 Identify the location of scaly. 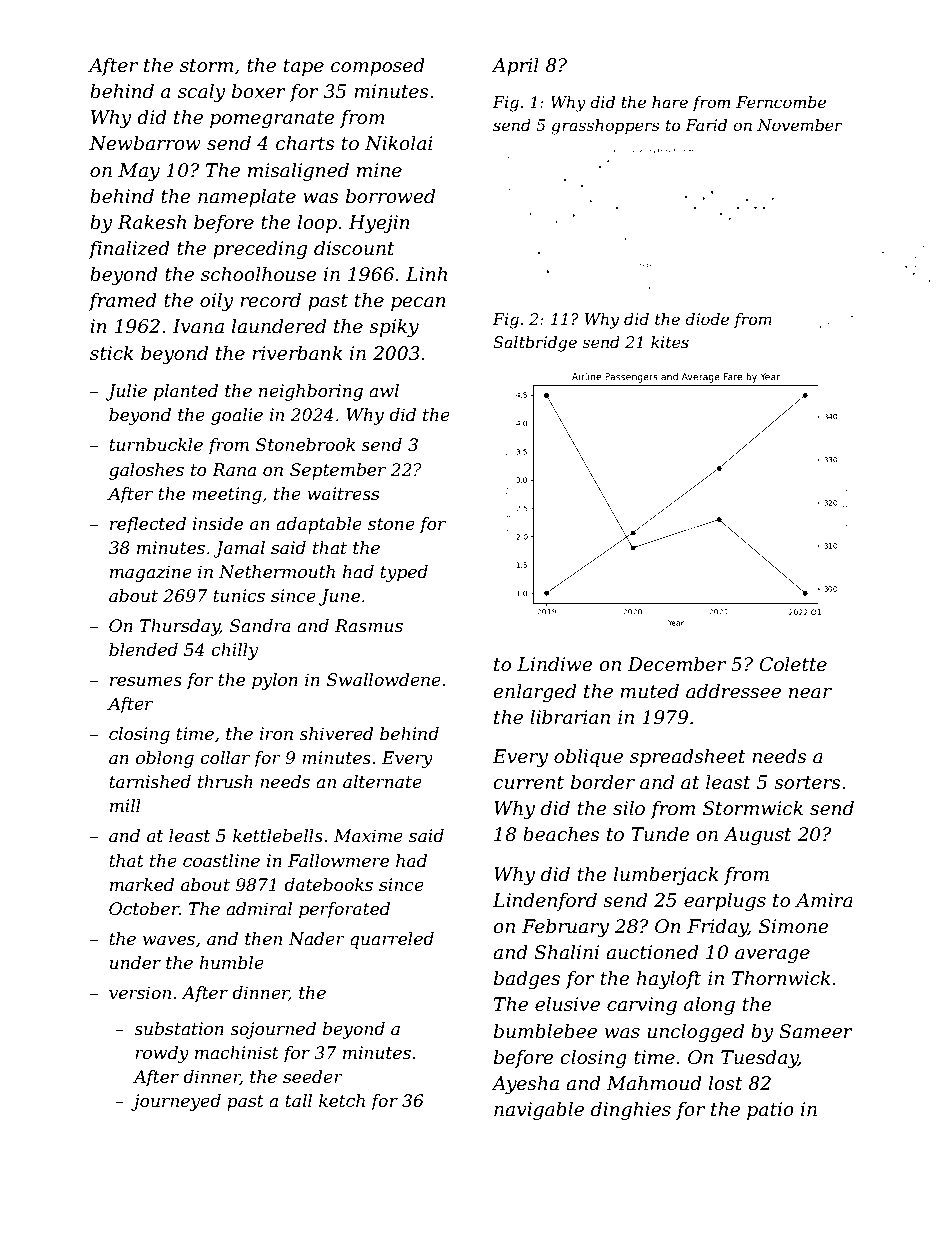
(202, 93).
